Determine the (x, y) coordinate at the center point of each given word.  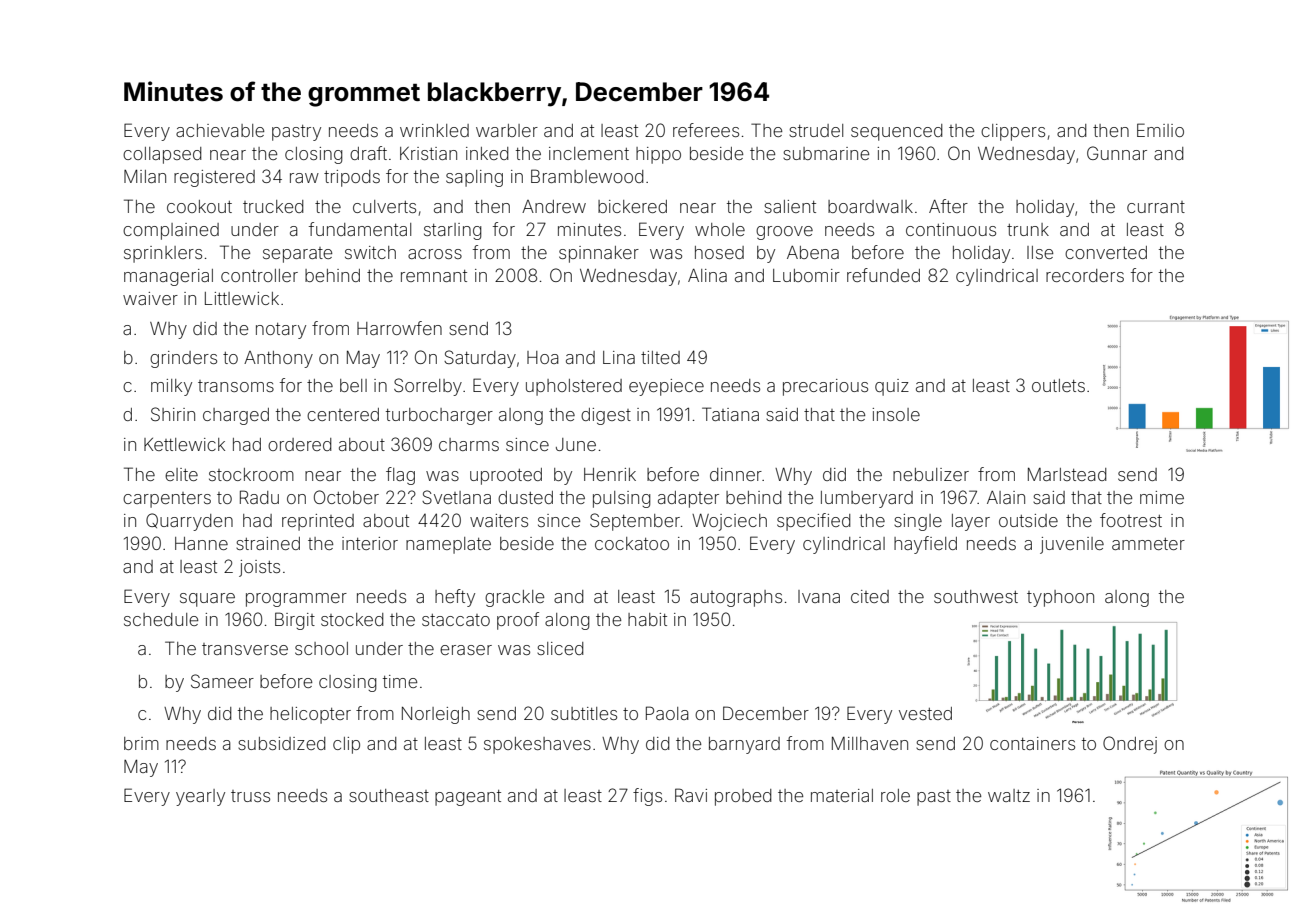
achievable (220, 130)
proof (518, 621)
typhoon (1060, 598)
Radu (259, 497)
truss (250, 796)
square (207, 600)
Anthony (278, 359)
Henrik (610, 474)
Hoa (543, 357)
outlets (1058, 385)
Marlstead (1067, 474)
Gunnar (1117, 153)
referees (706, 130)
